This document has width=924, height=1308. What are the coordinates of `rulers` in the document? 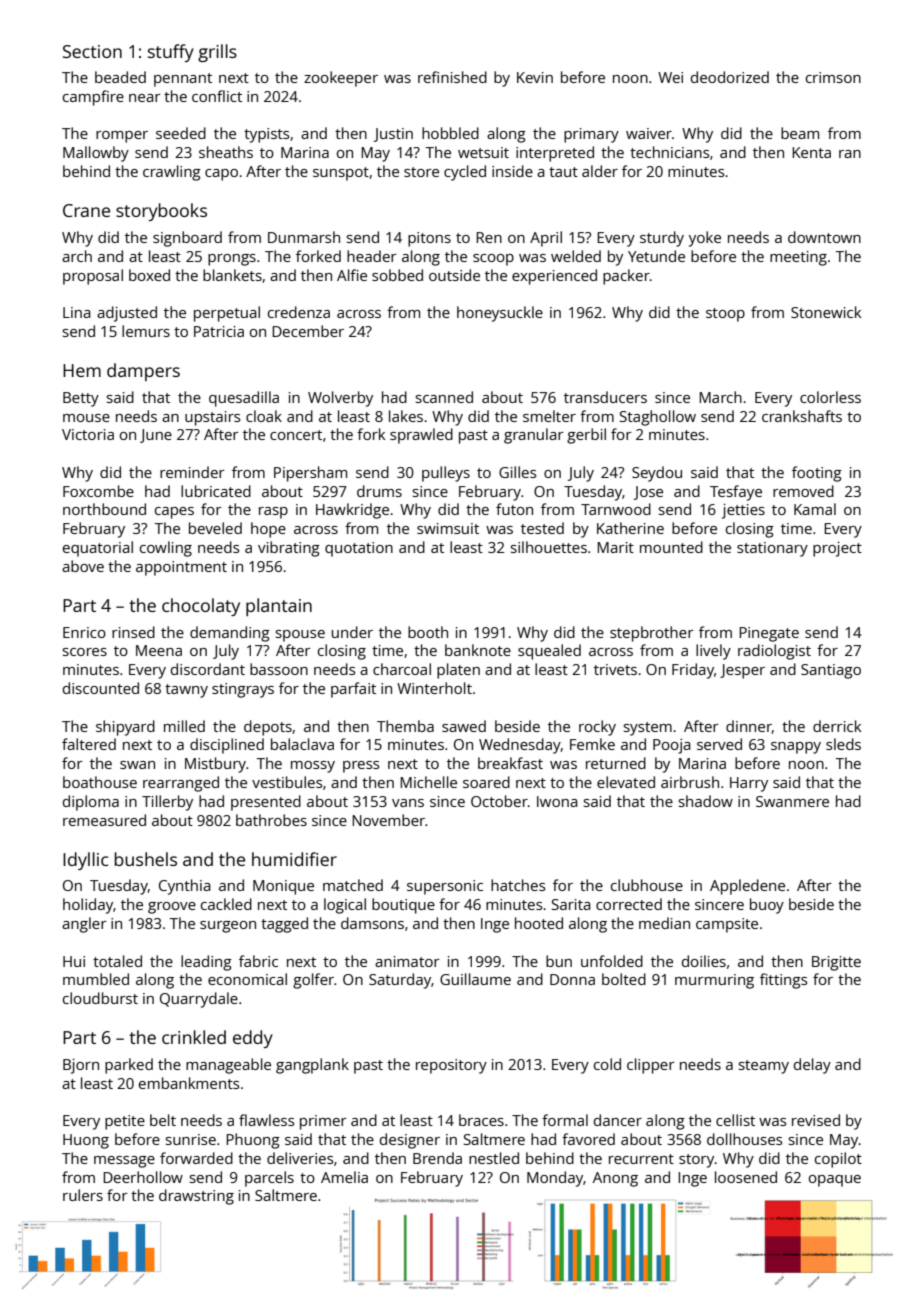 It's located at (83, 1195).
